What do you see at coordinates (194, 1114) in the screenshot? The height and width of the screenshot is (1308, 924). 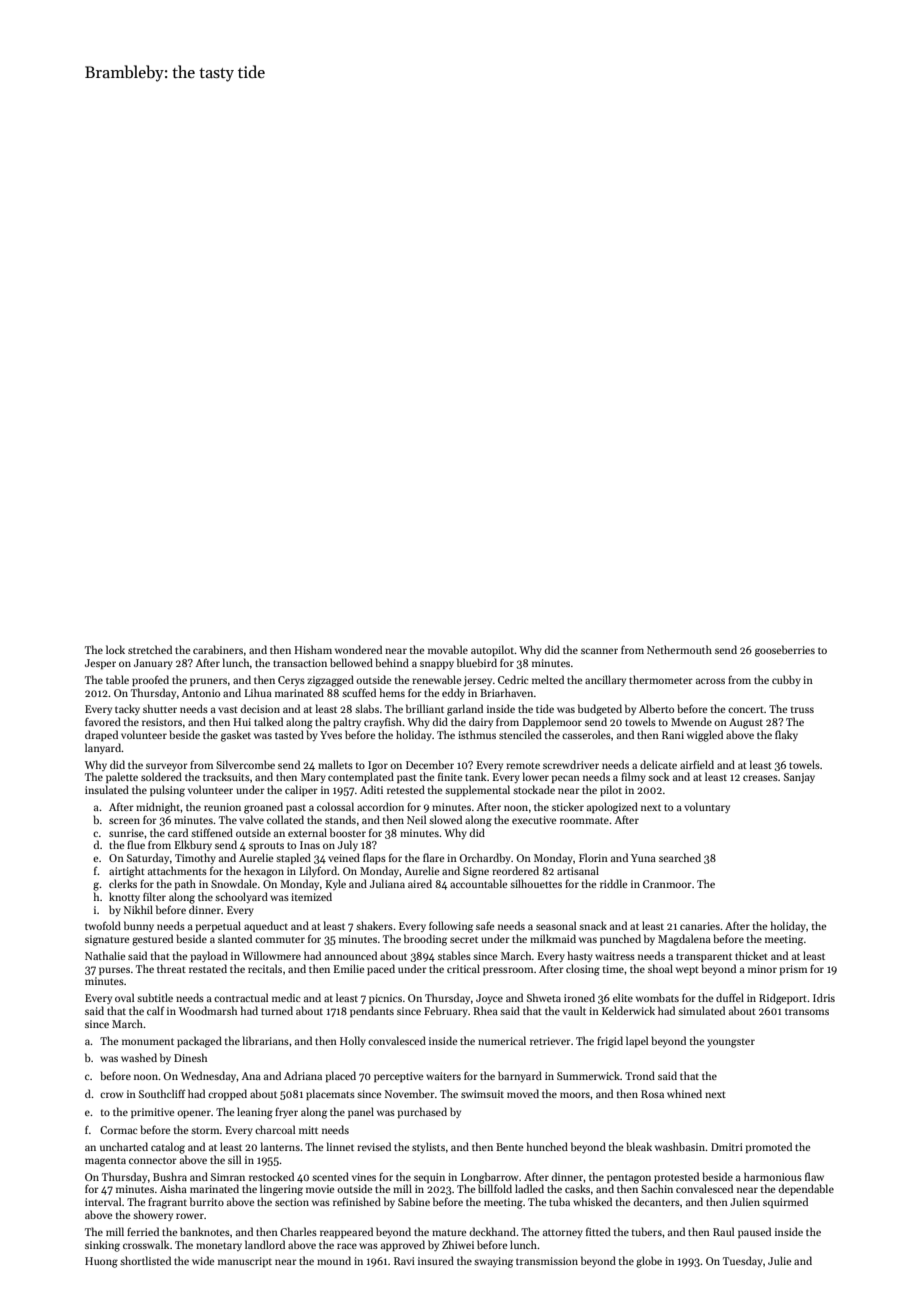 I see `opener` at bounding box center [194, 1114].
